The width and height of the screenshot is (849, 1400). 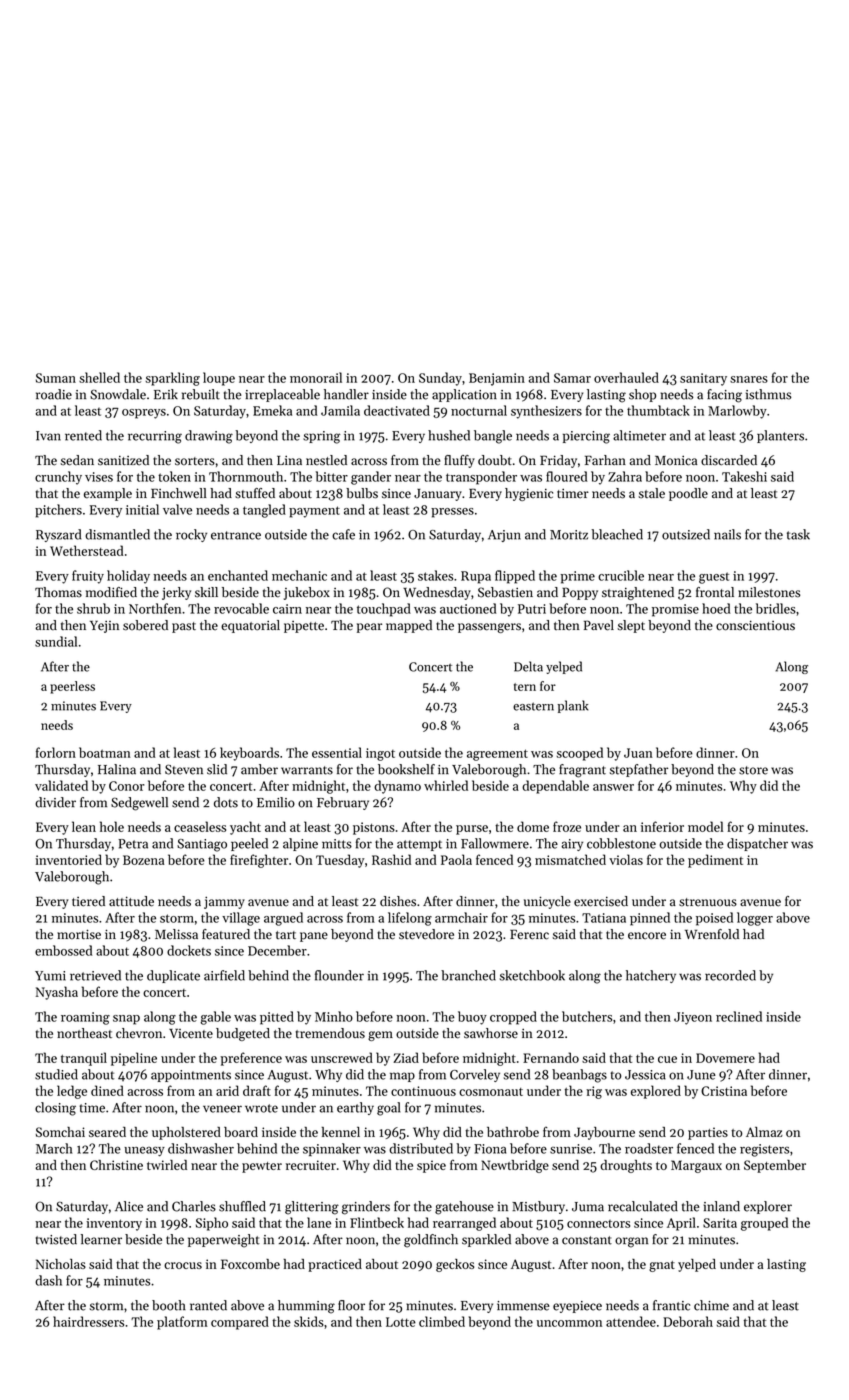 I want to click on dash, so click(x=48, y=1280).
